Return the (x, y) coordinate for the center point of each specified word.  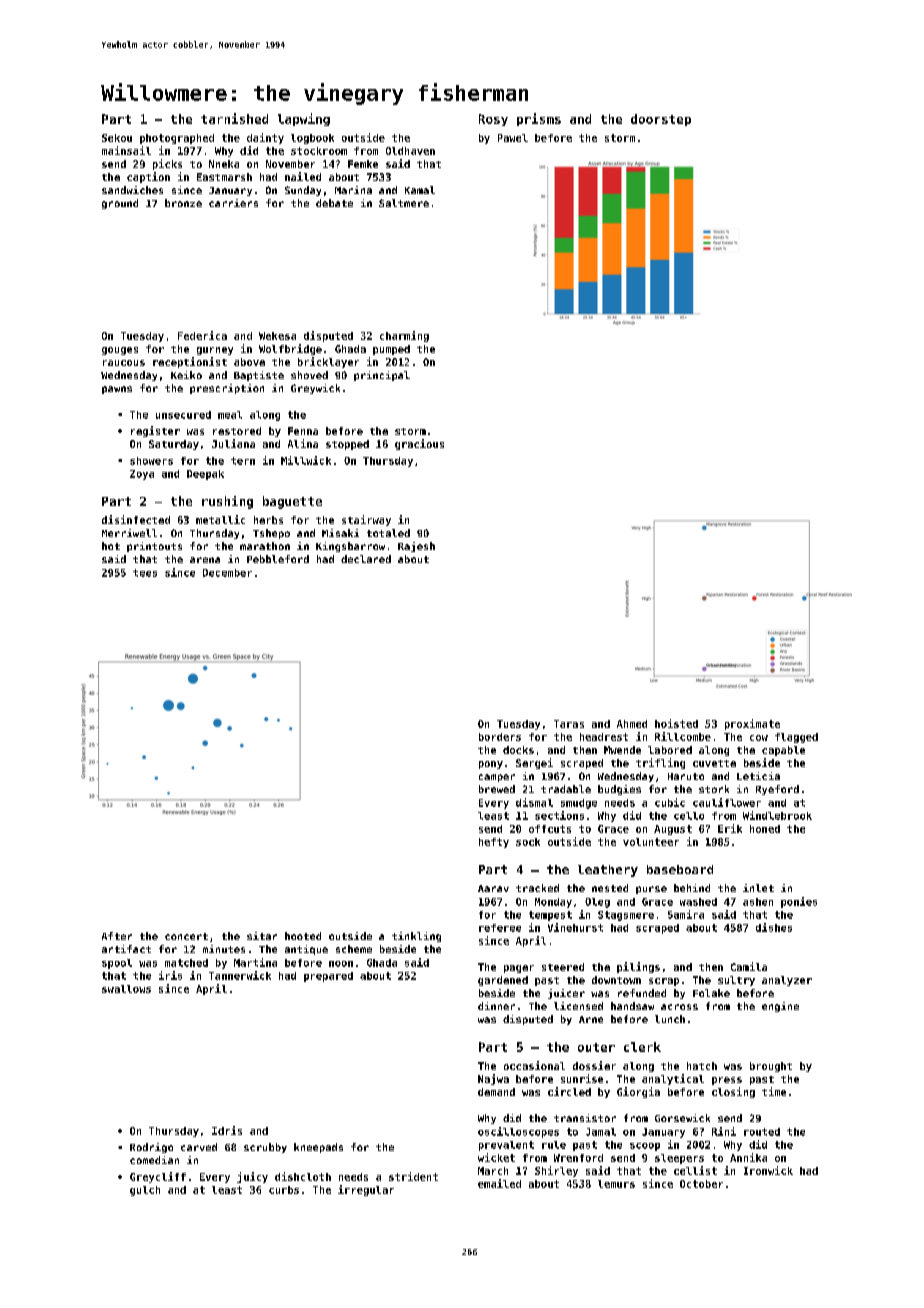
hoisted (676, 723)
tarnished (234, 118)
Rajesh (416, 547)
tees (145, 573)
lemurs (616, 1184)
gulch (145, 1191)
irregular (366, 1190)
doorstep (661, 120)
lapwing (304, 119)
